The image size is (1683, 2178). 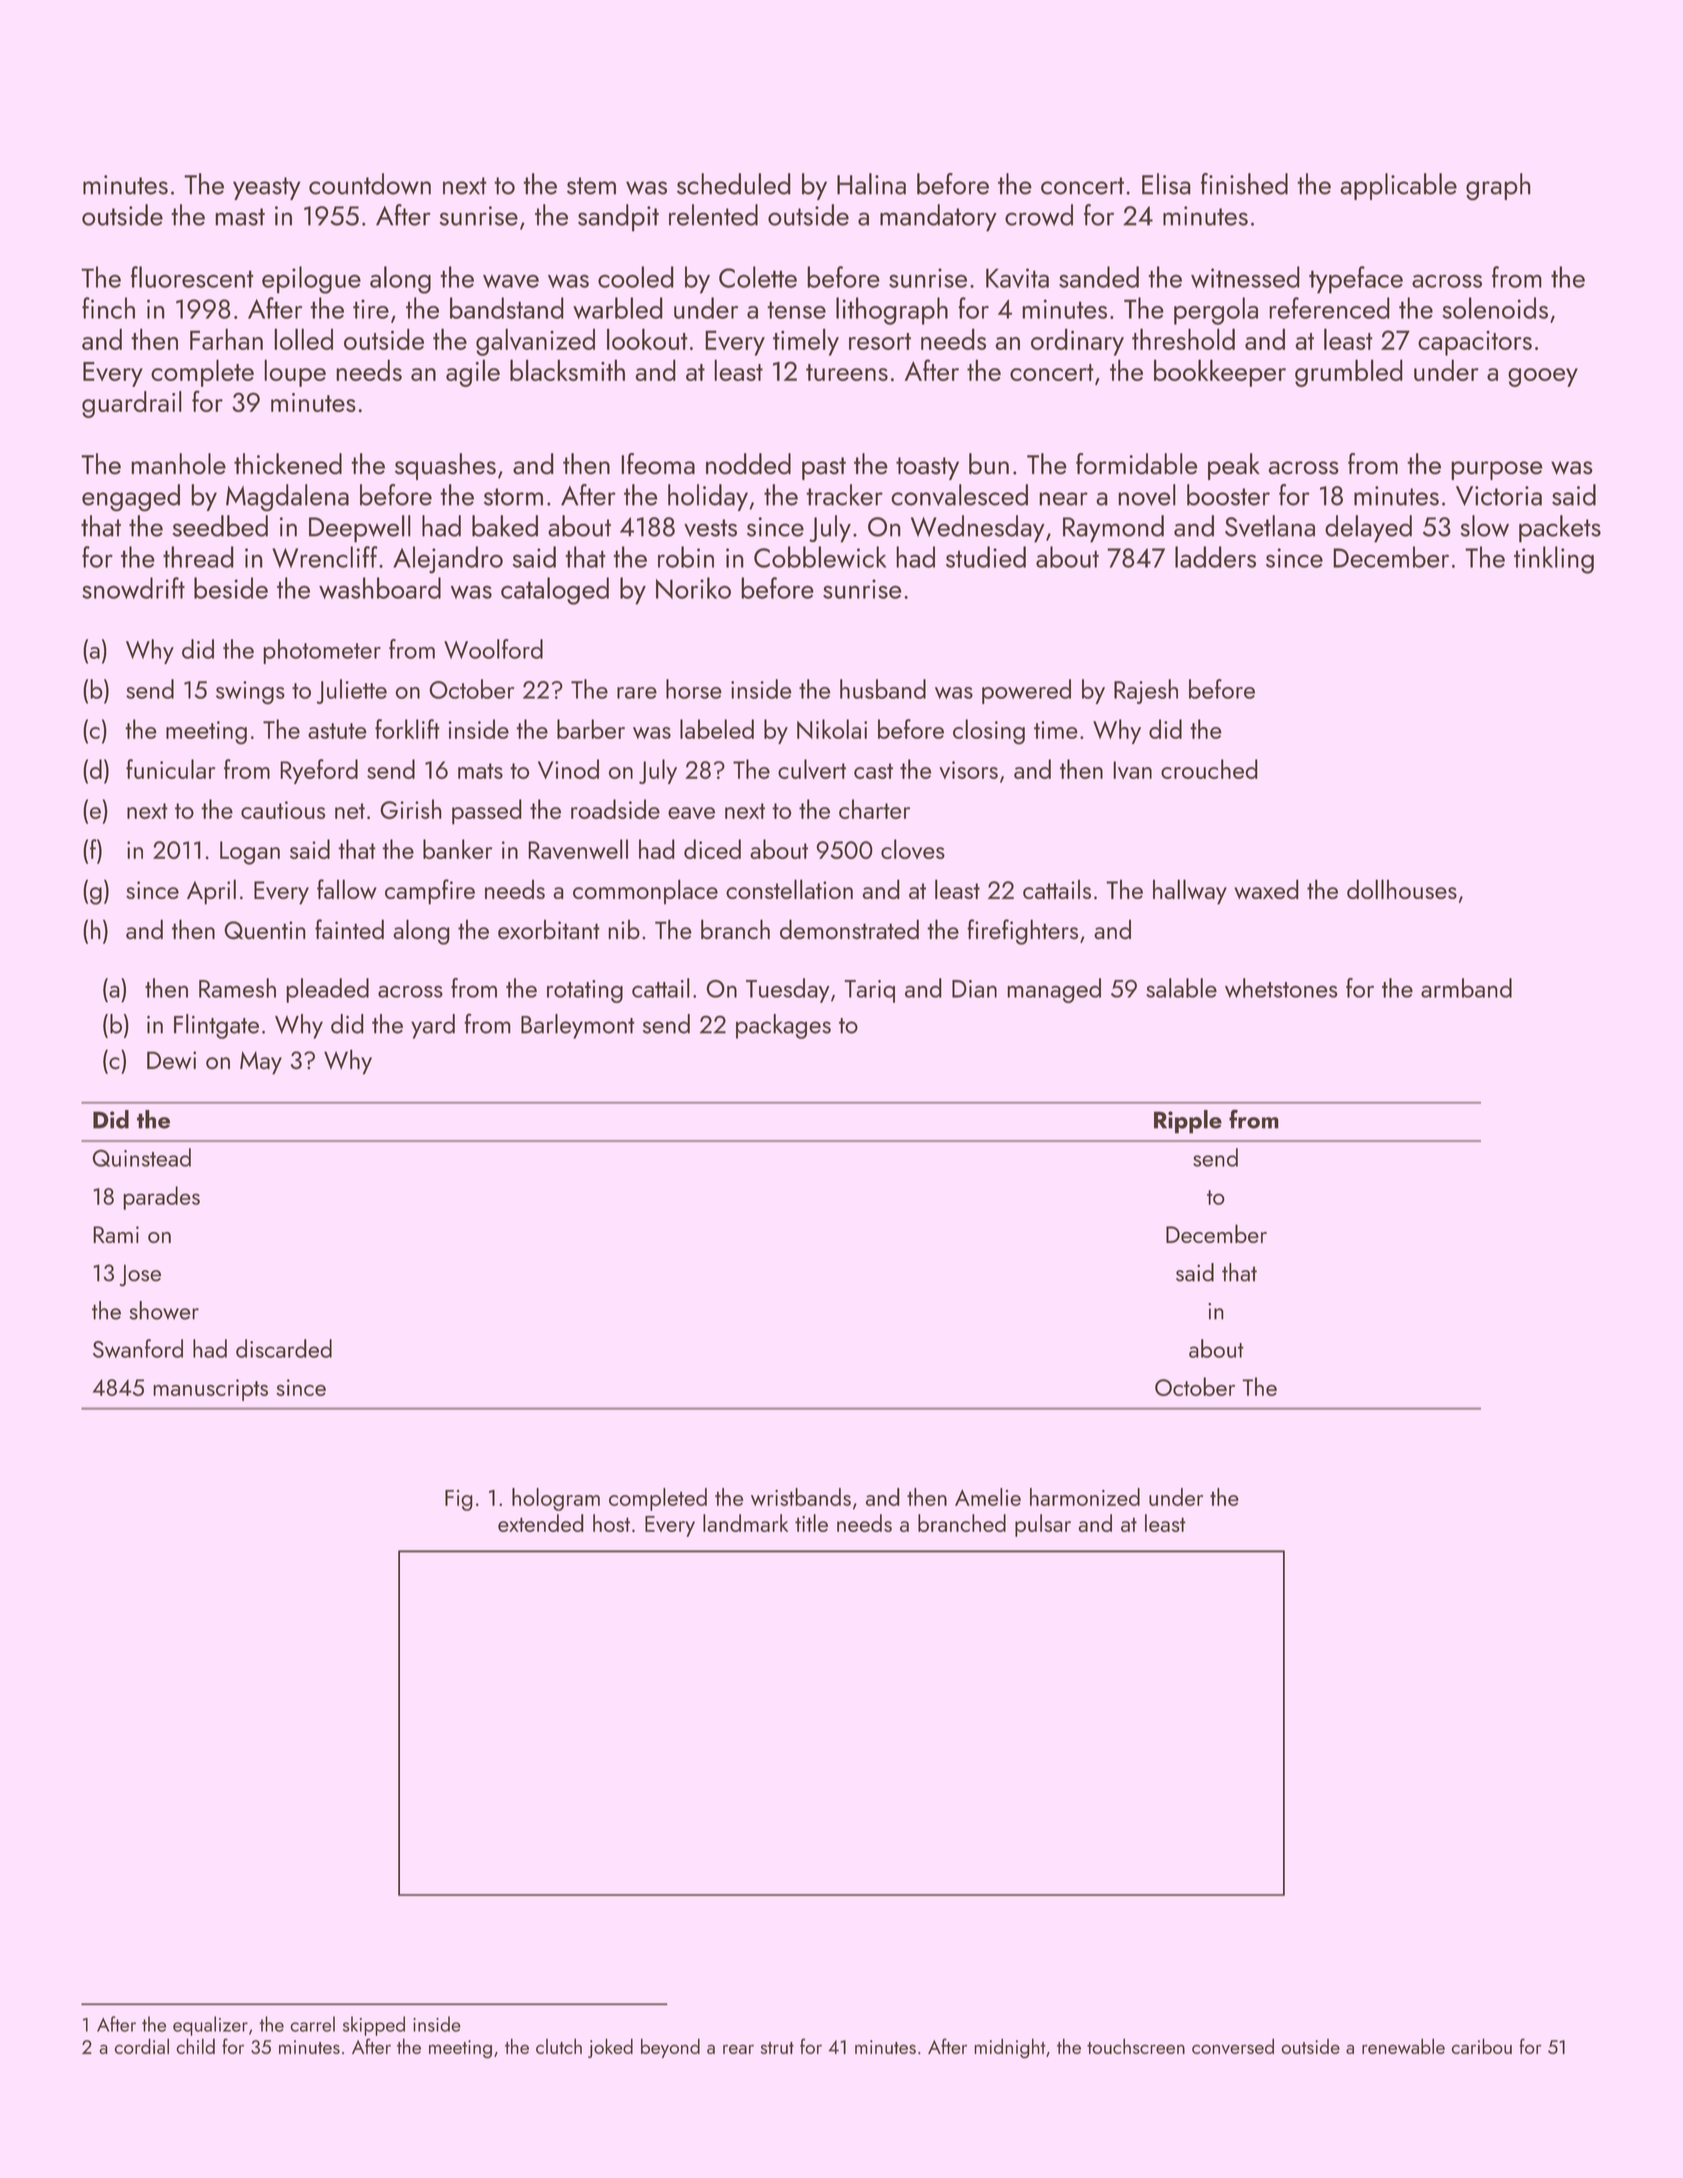 I want to click on rare, so click(x=637, y=693).
